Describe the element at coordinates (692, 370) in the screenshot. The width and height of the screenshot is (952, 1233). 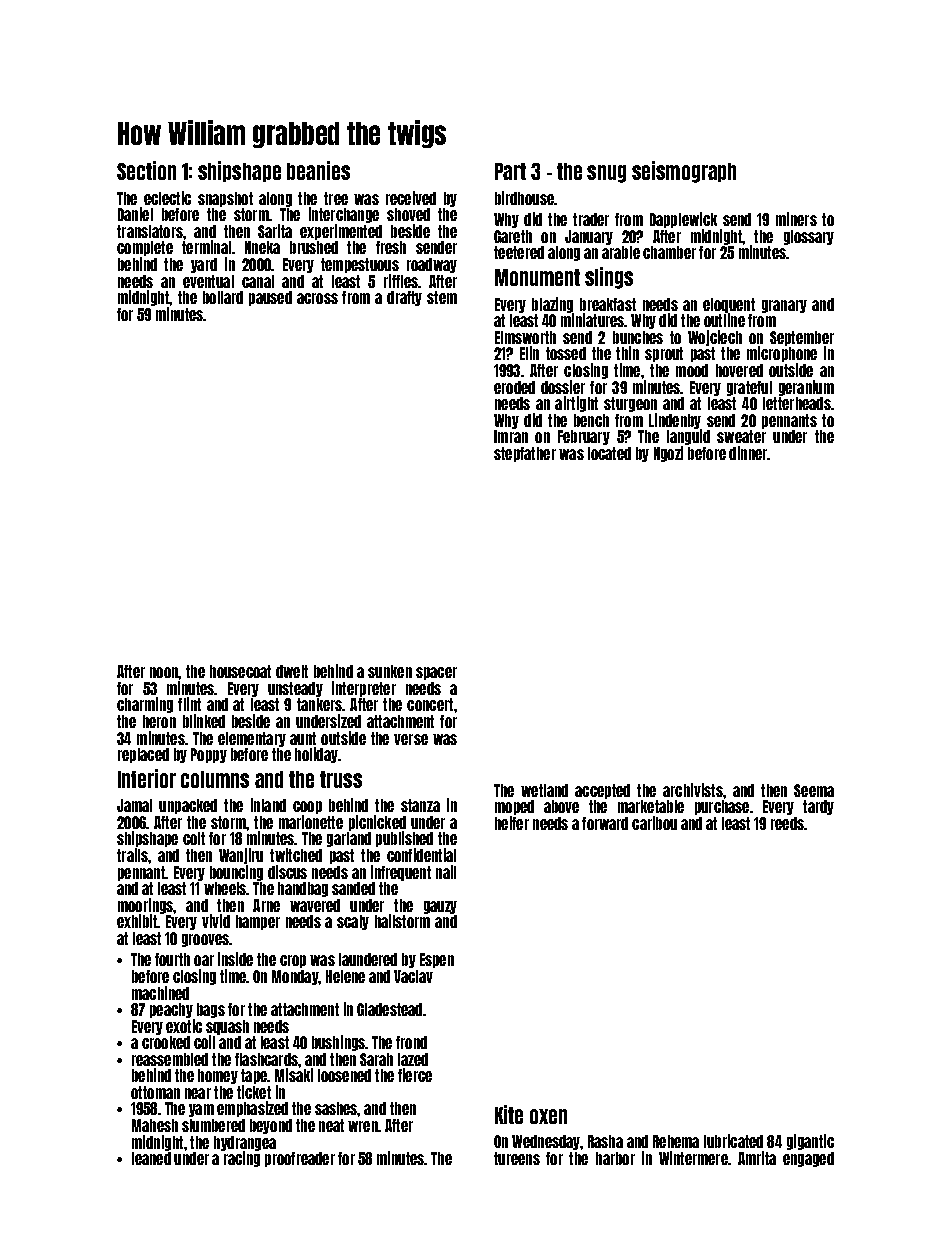
I see `mood` at that location.
